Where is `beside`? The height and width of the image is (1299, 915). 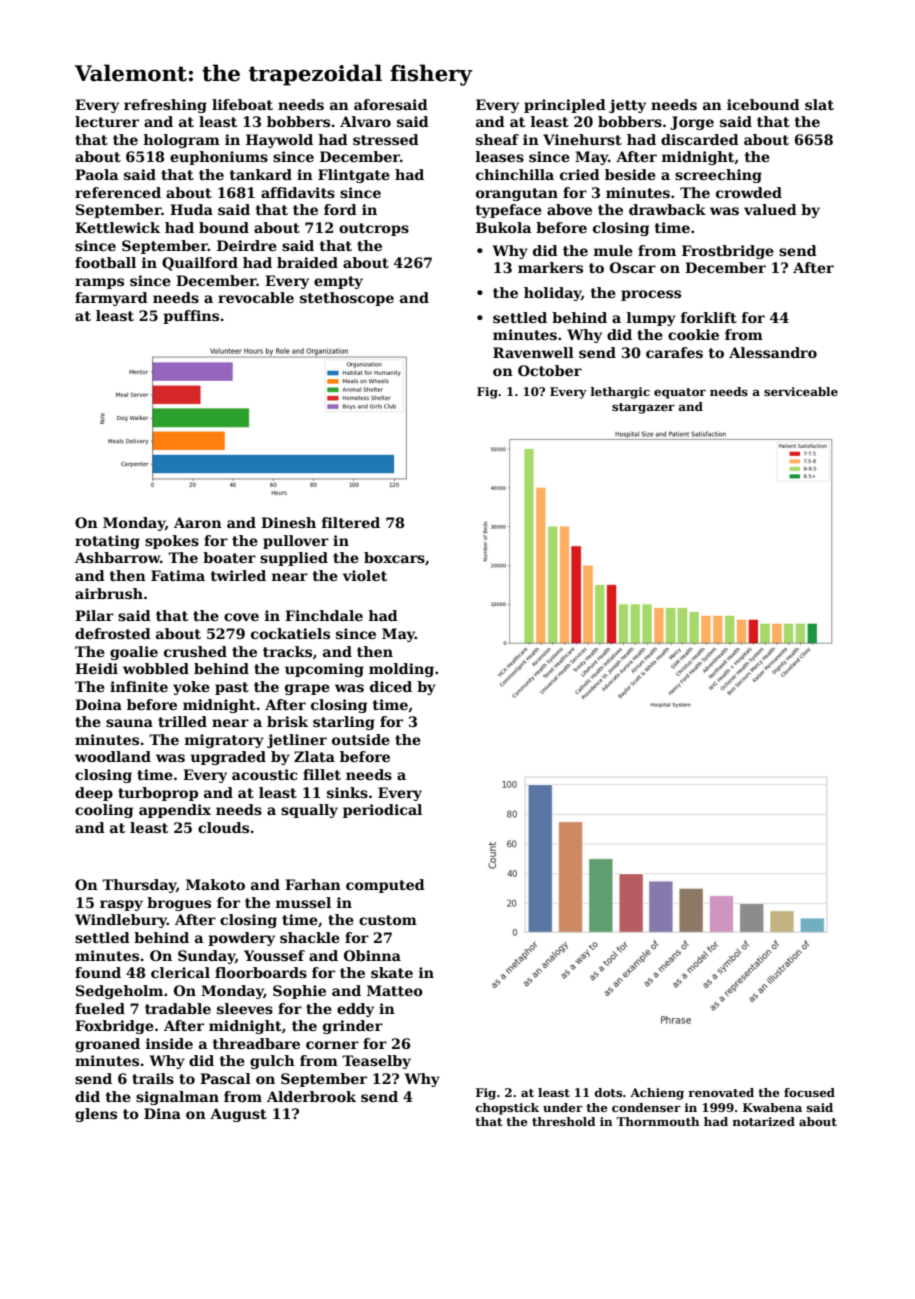 beside is located at coordinates (630, 174).
